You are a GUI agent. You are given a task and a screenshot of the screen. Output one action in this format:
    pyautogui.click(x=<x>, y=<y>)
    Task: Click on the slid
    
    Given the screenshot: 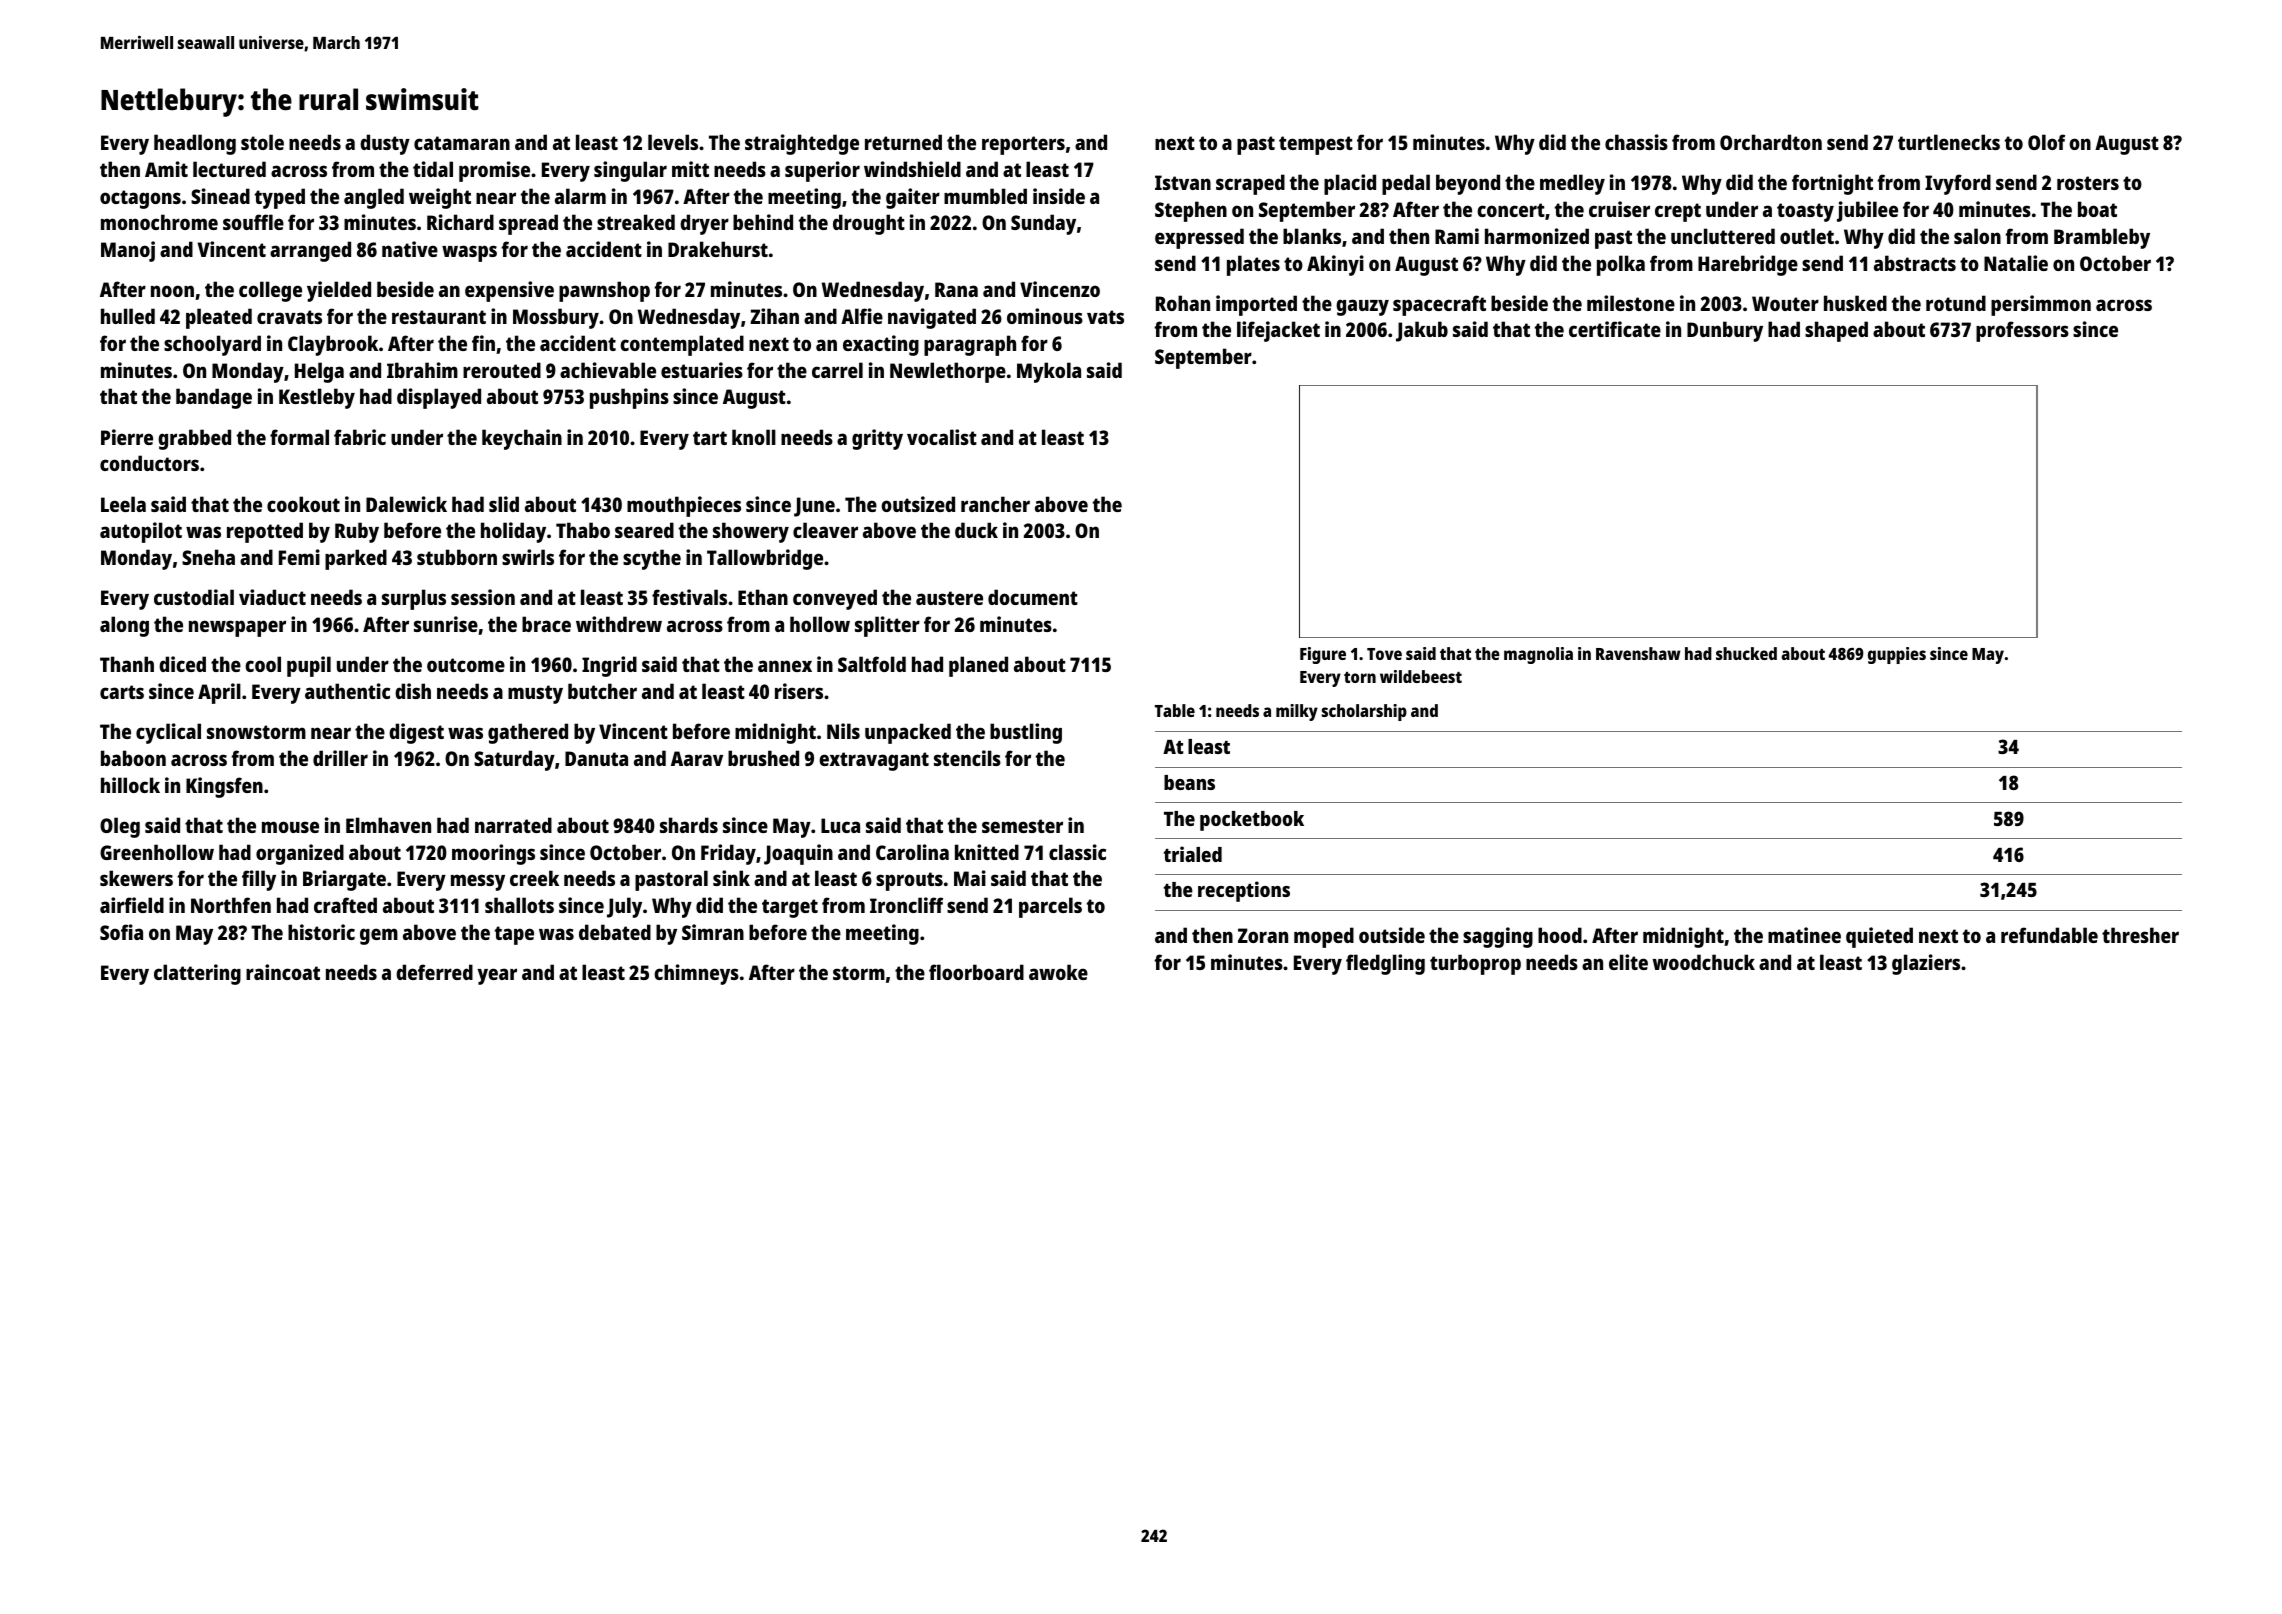 What is the action you would take?
    pyautogui.click(x=504, y=504)
